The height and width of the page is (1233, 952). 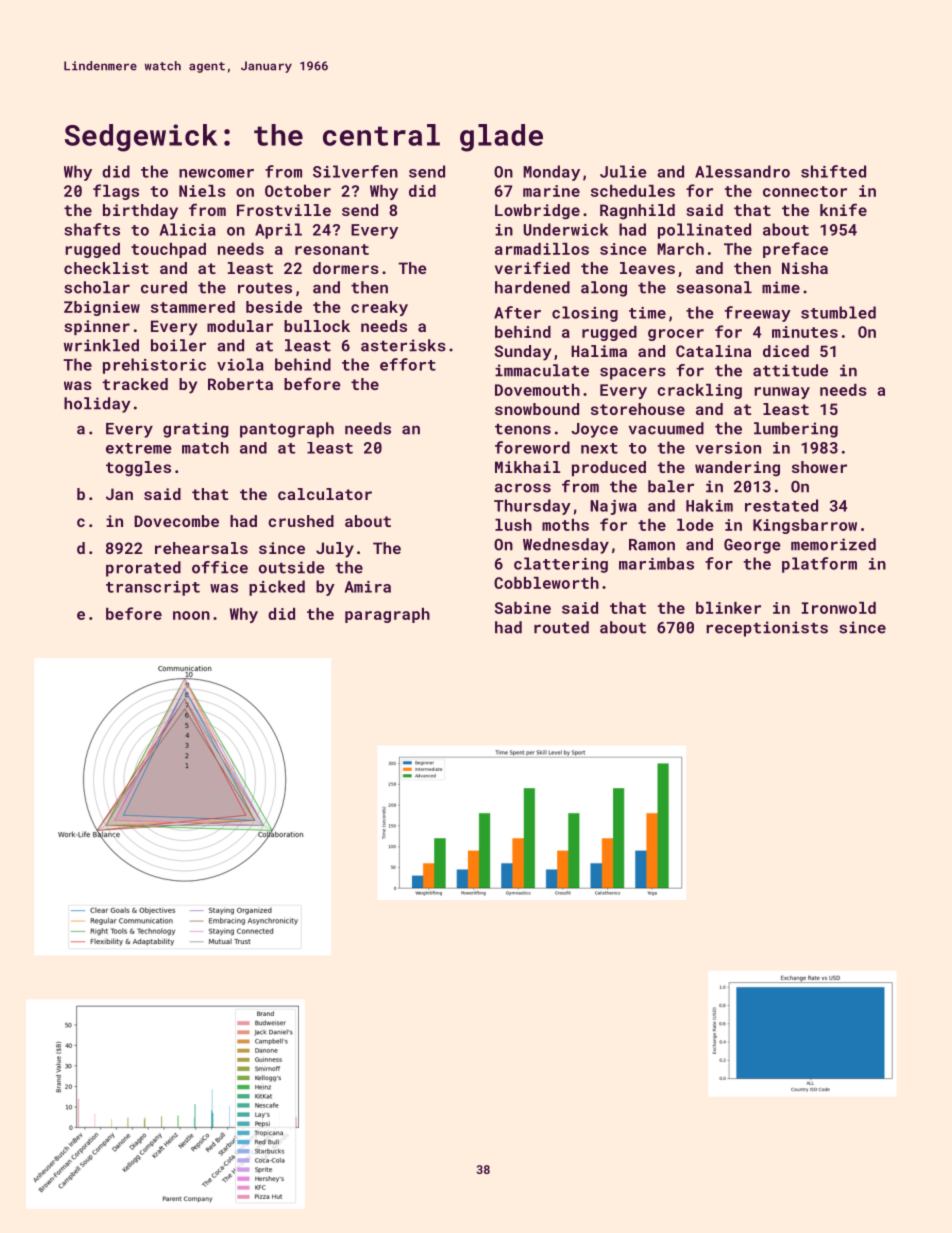 What do you see at coordinates (97, 405) in the page?
I see `holiday` at bounding box center [97, 405].
